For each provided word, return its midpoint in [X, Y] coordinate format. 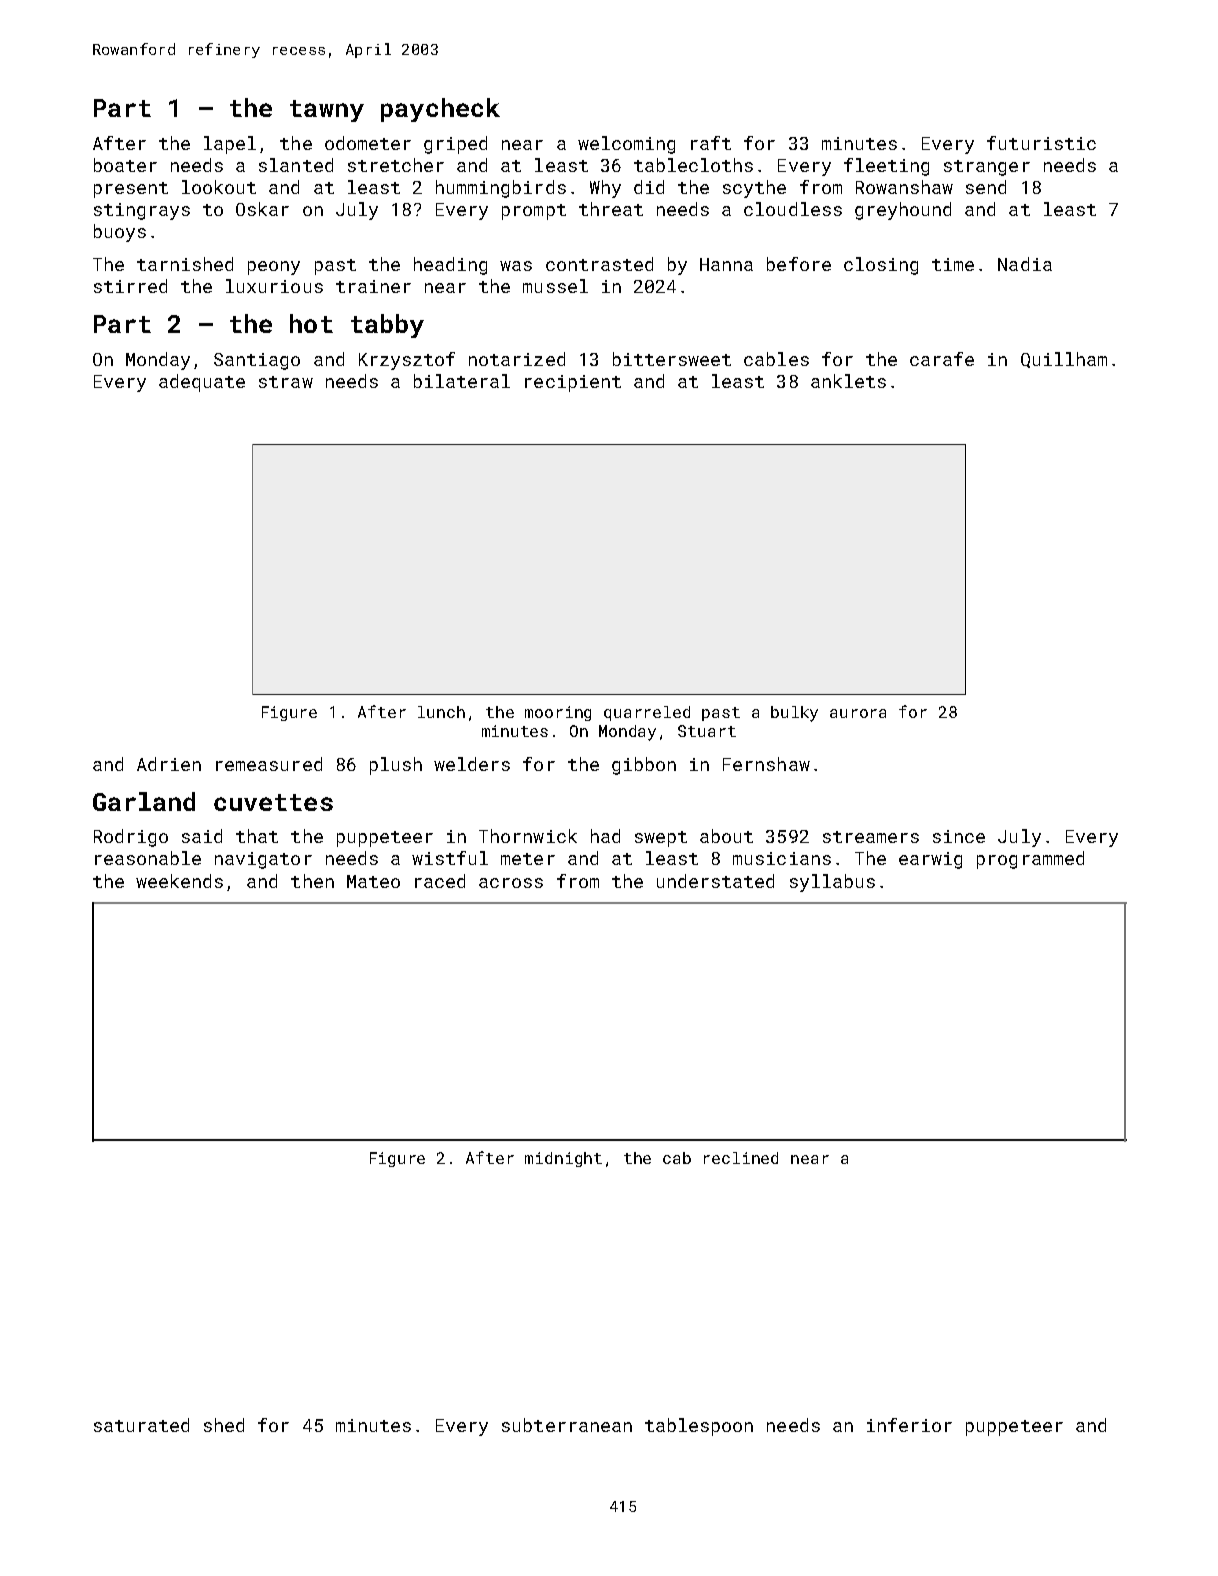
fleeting [886, 167]
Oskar [262, 209]
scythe [754, 189]
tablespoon [699, 1427]
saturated [141, 1425]
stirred [130, 286]
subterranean [567, 1425]
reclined [741, 1158]
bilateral [462, 381]
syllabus [832, 883]
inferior [909, 1425]
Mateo [373, 881]
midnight [563, 1159]
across [511, 883]
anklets [848, 381]
